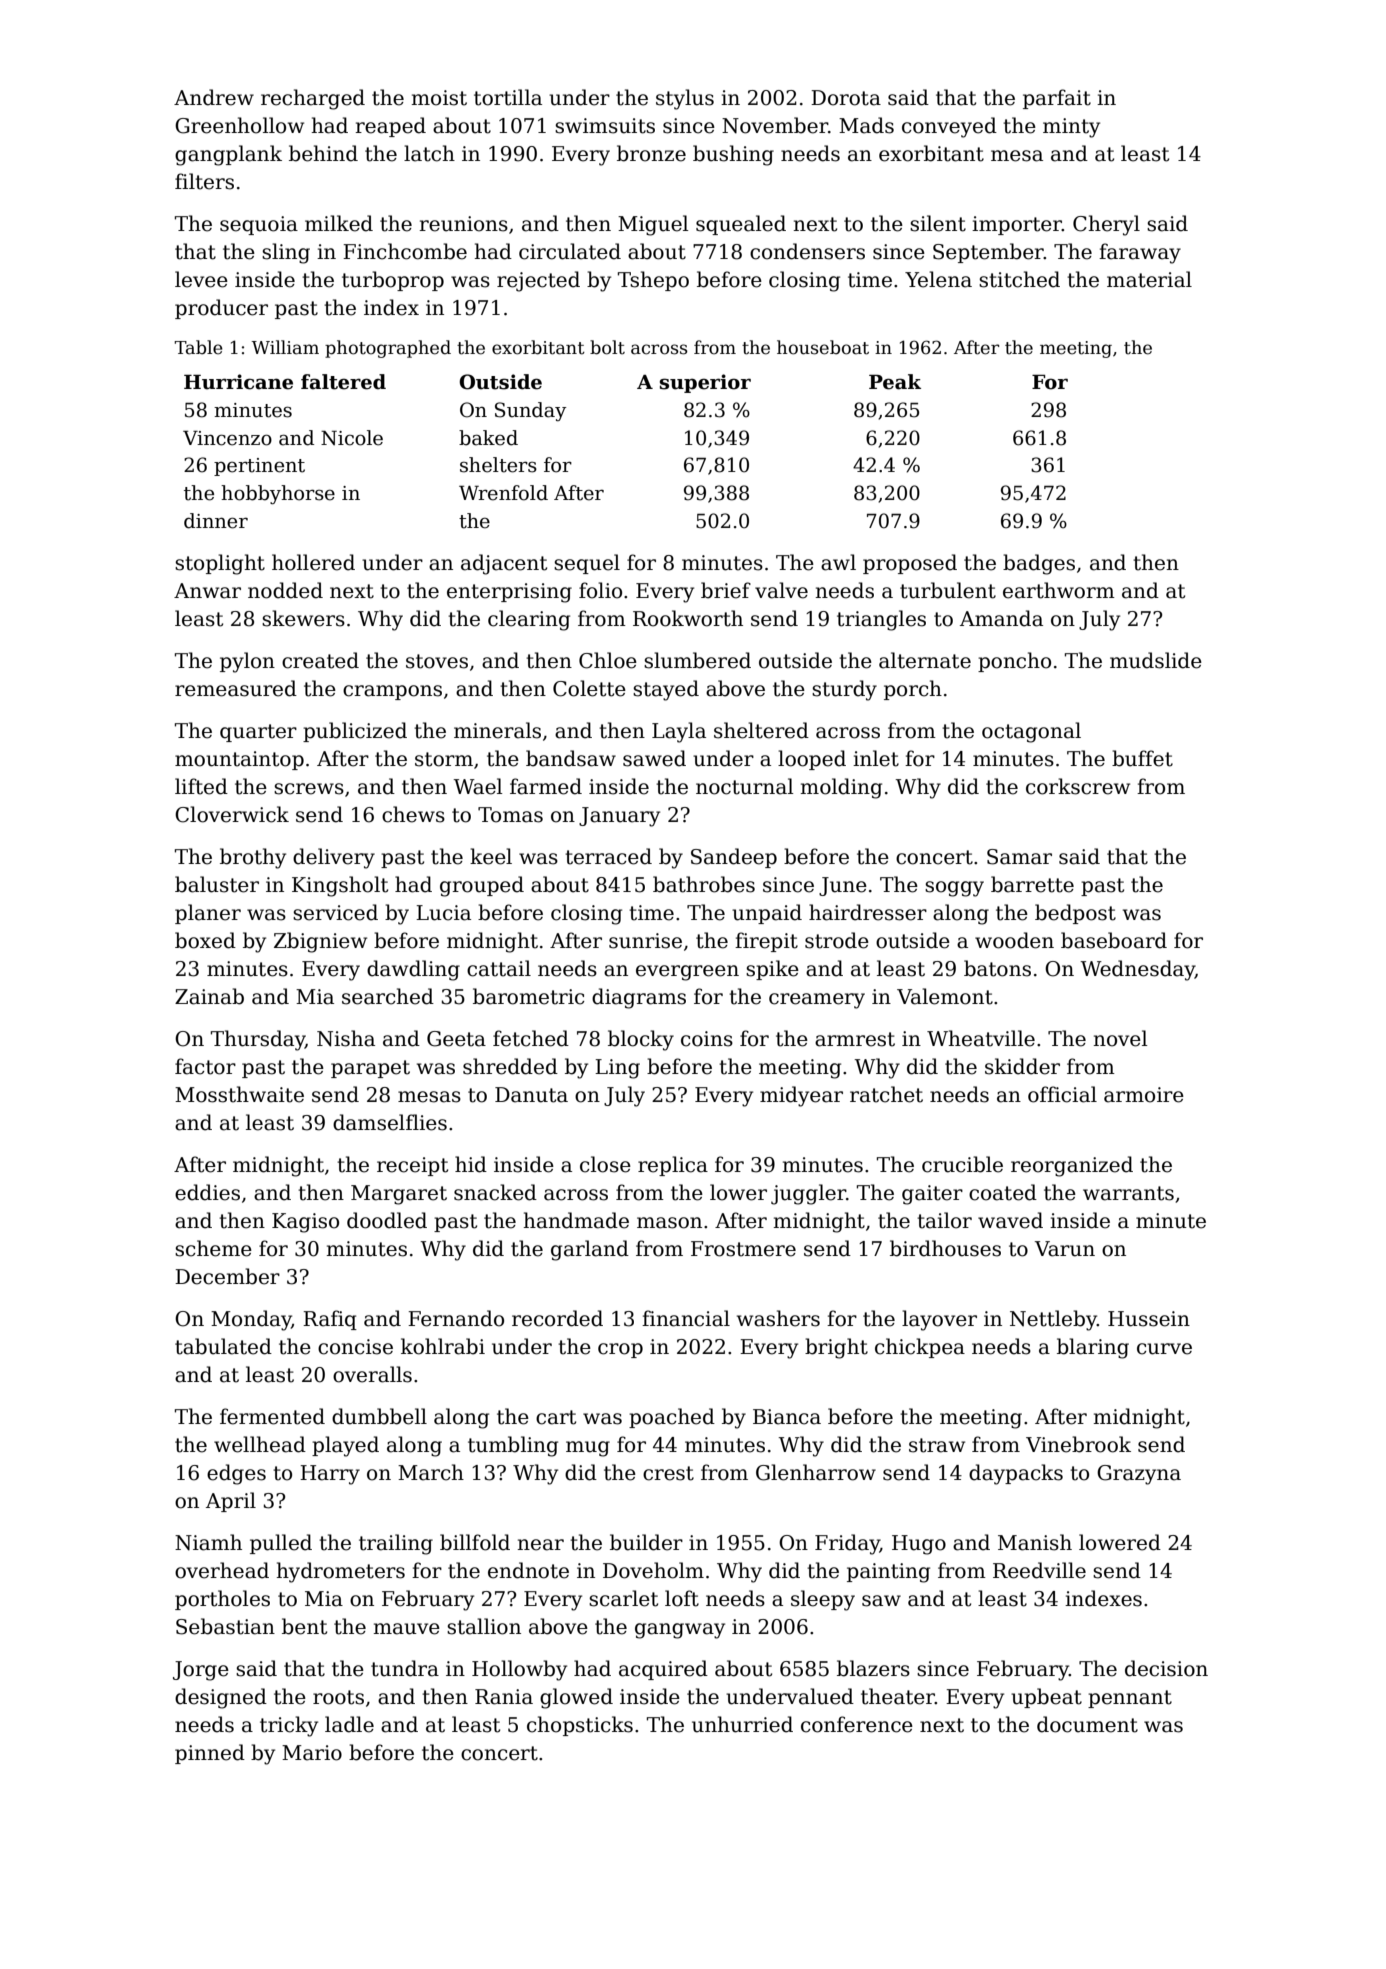  Describe the element at coordinates (945, 996) in the screenshot. I see `Valemont` at that location.
